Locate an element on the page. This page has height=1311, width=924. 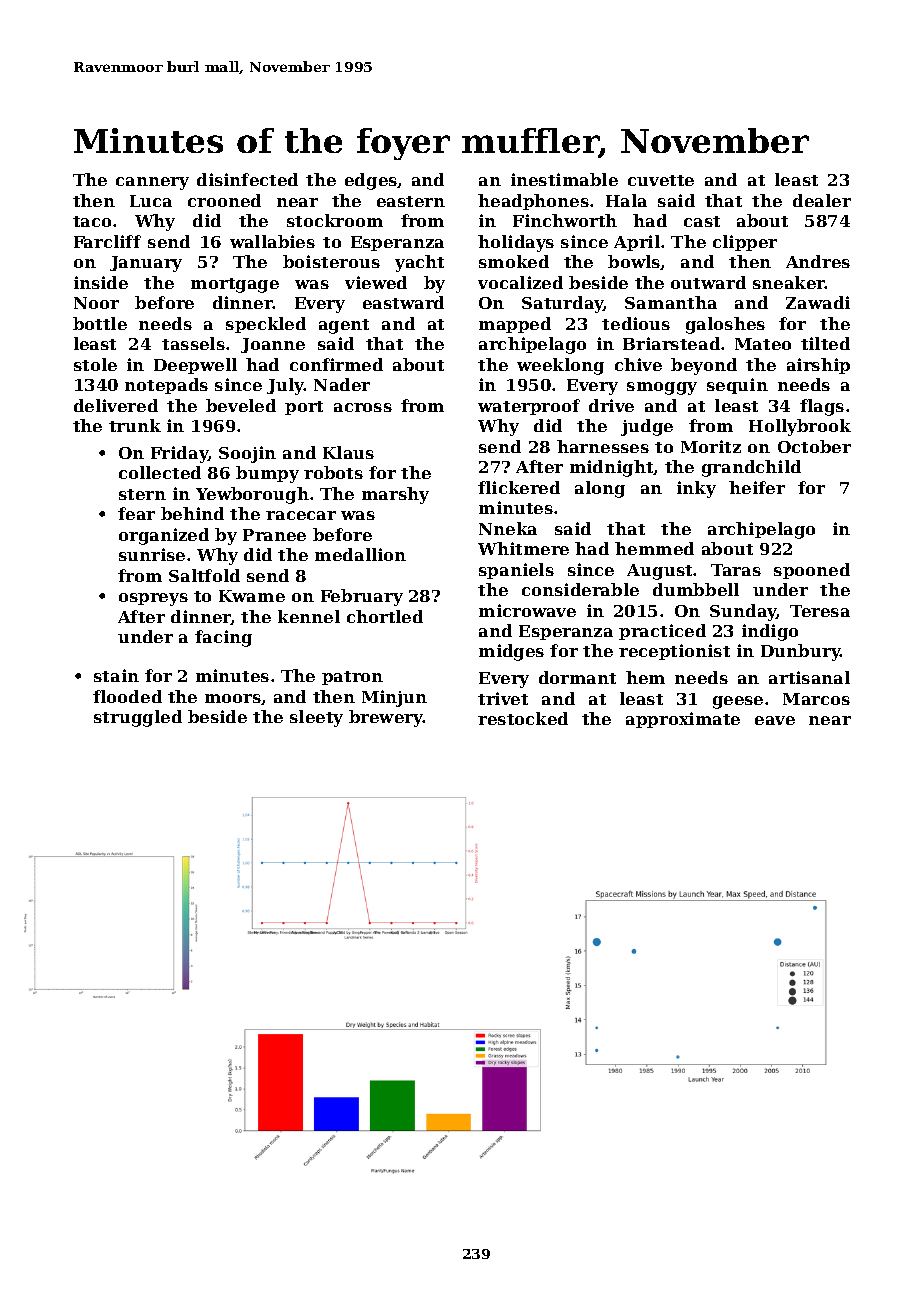
inside is located at coordinates (101, 282).
